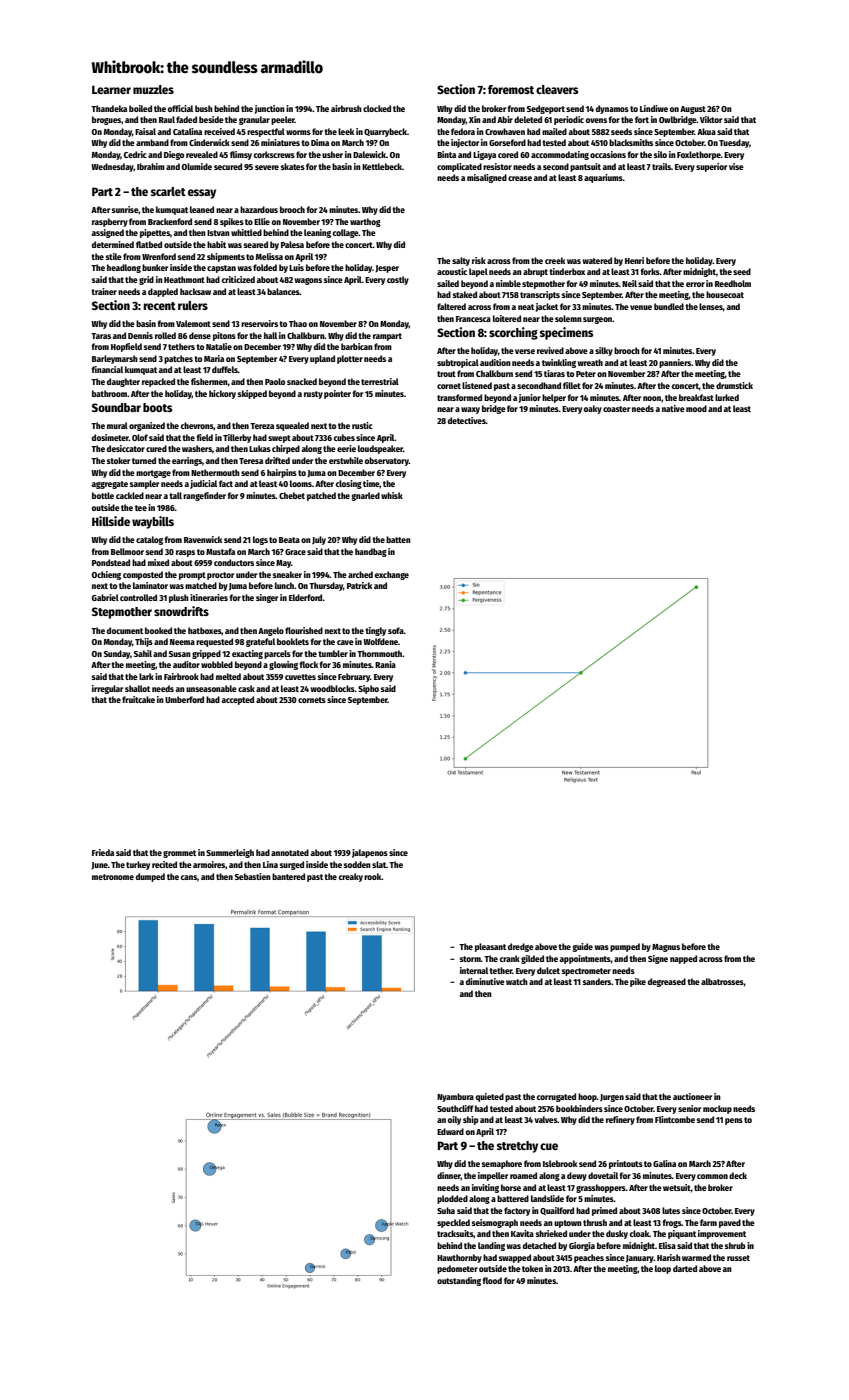 Image resolution: width=849 pixels, height=1400 pixels. What do you see at coordinates (487, 178) in the page?
I see `misaligned` at bounding box center [487, 178].
